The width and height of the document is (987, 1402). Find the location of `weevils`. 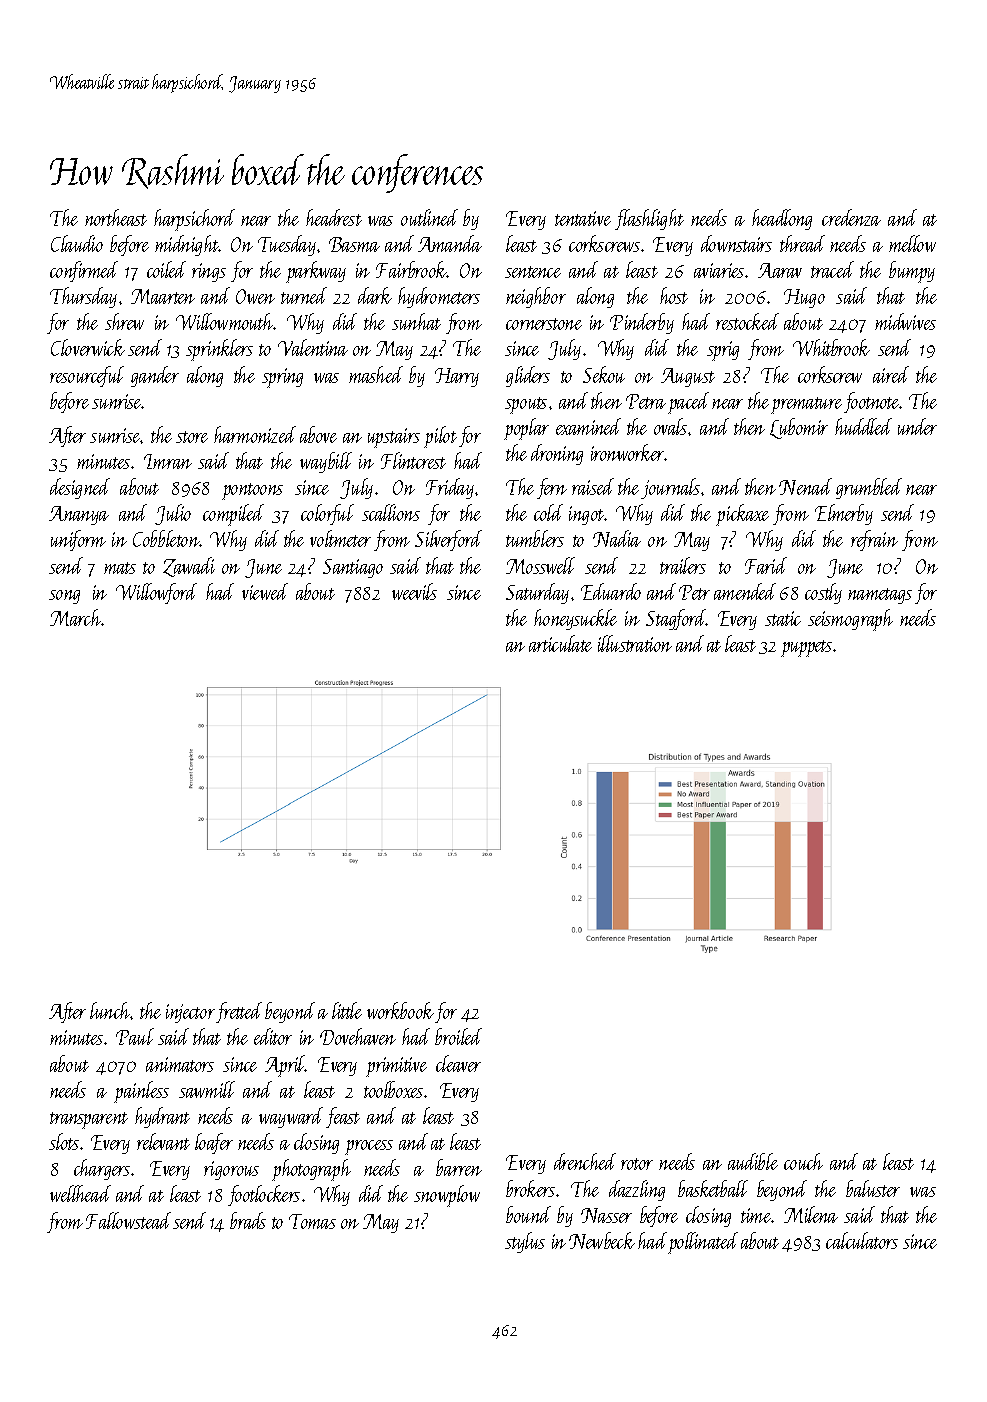

weevils is located at coordinates (414, 591).
